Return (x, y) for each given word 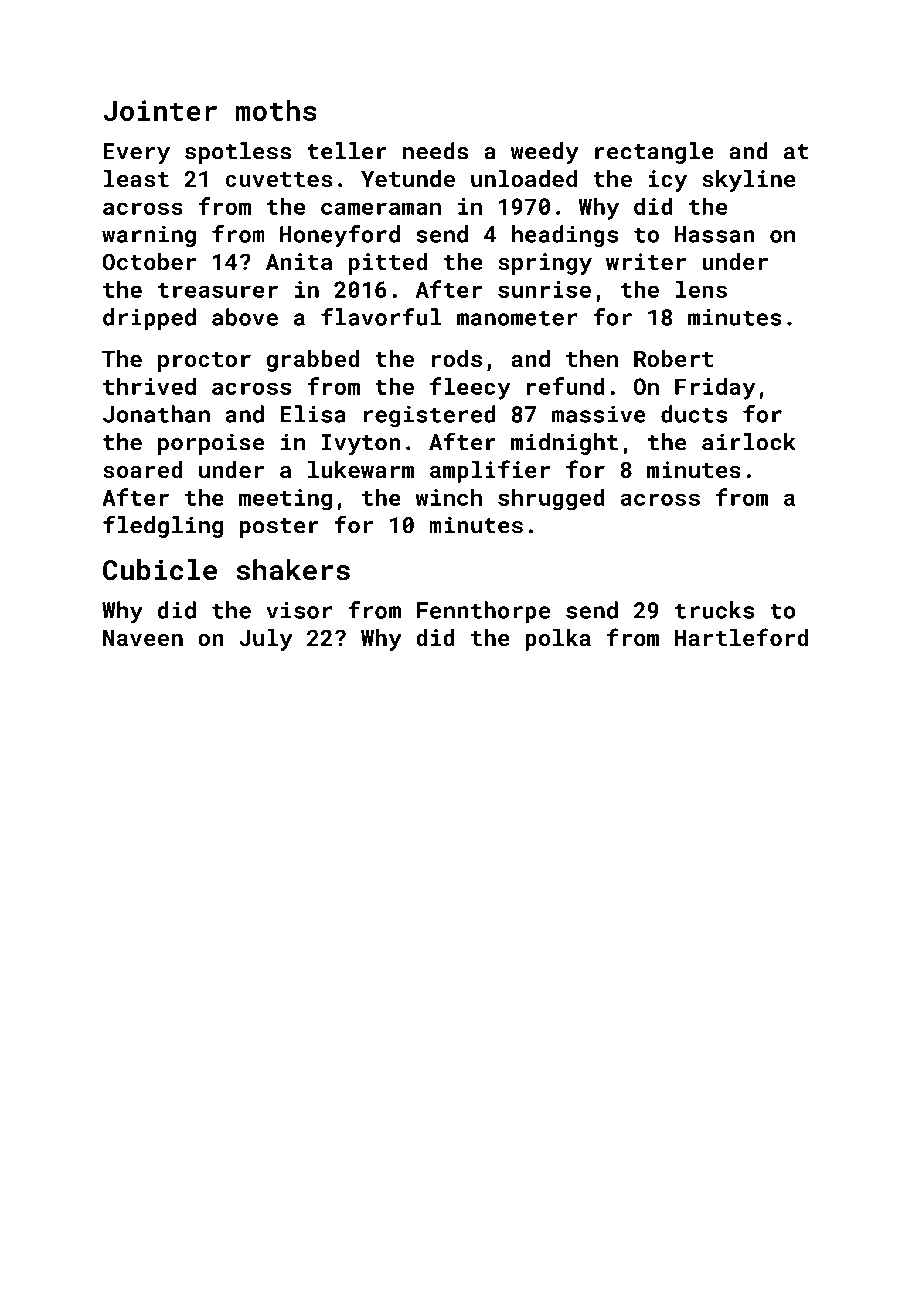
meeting (285, 500)
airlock (749, 442)
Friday (715, 388)
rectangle (654, 153)
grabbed (313, 361)
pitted (388, 264)
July (266, 640)
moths (276, 110)
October (149, 261)
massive (599, 414)
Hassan (715, 234)
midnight (564, 444)
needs (435, 151)
